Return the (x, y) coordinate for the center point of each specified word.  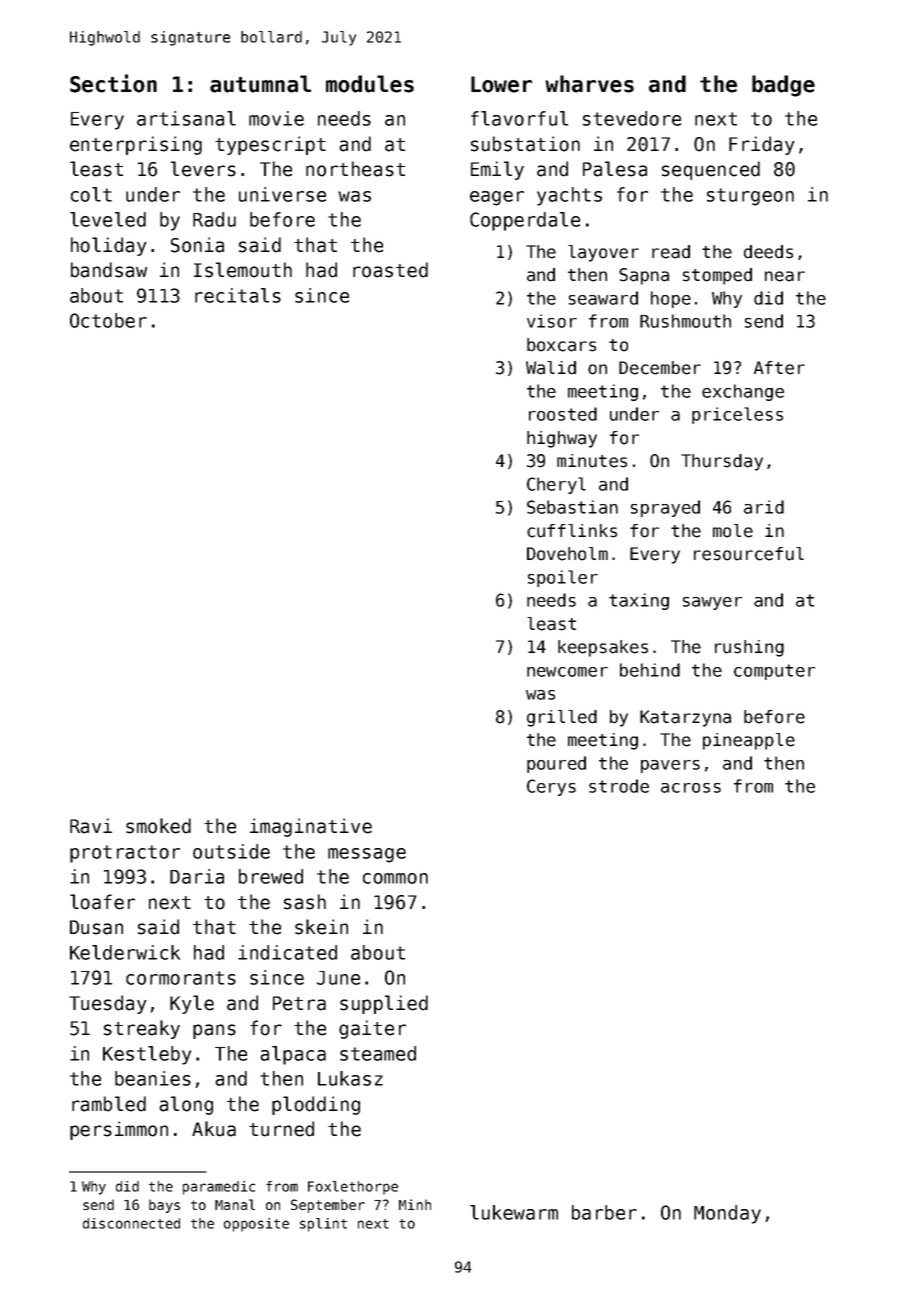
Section (113, 83)
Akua (214, 1129)
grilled (562, 718)
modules (370, 84)
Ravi (91, 826)
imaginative (311, 827)
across (691, 788)
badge (783, 86)
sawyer (712, 603)
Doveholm (567, 554)
